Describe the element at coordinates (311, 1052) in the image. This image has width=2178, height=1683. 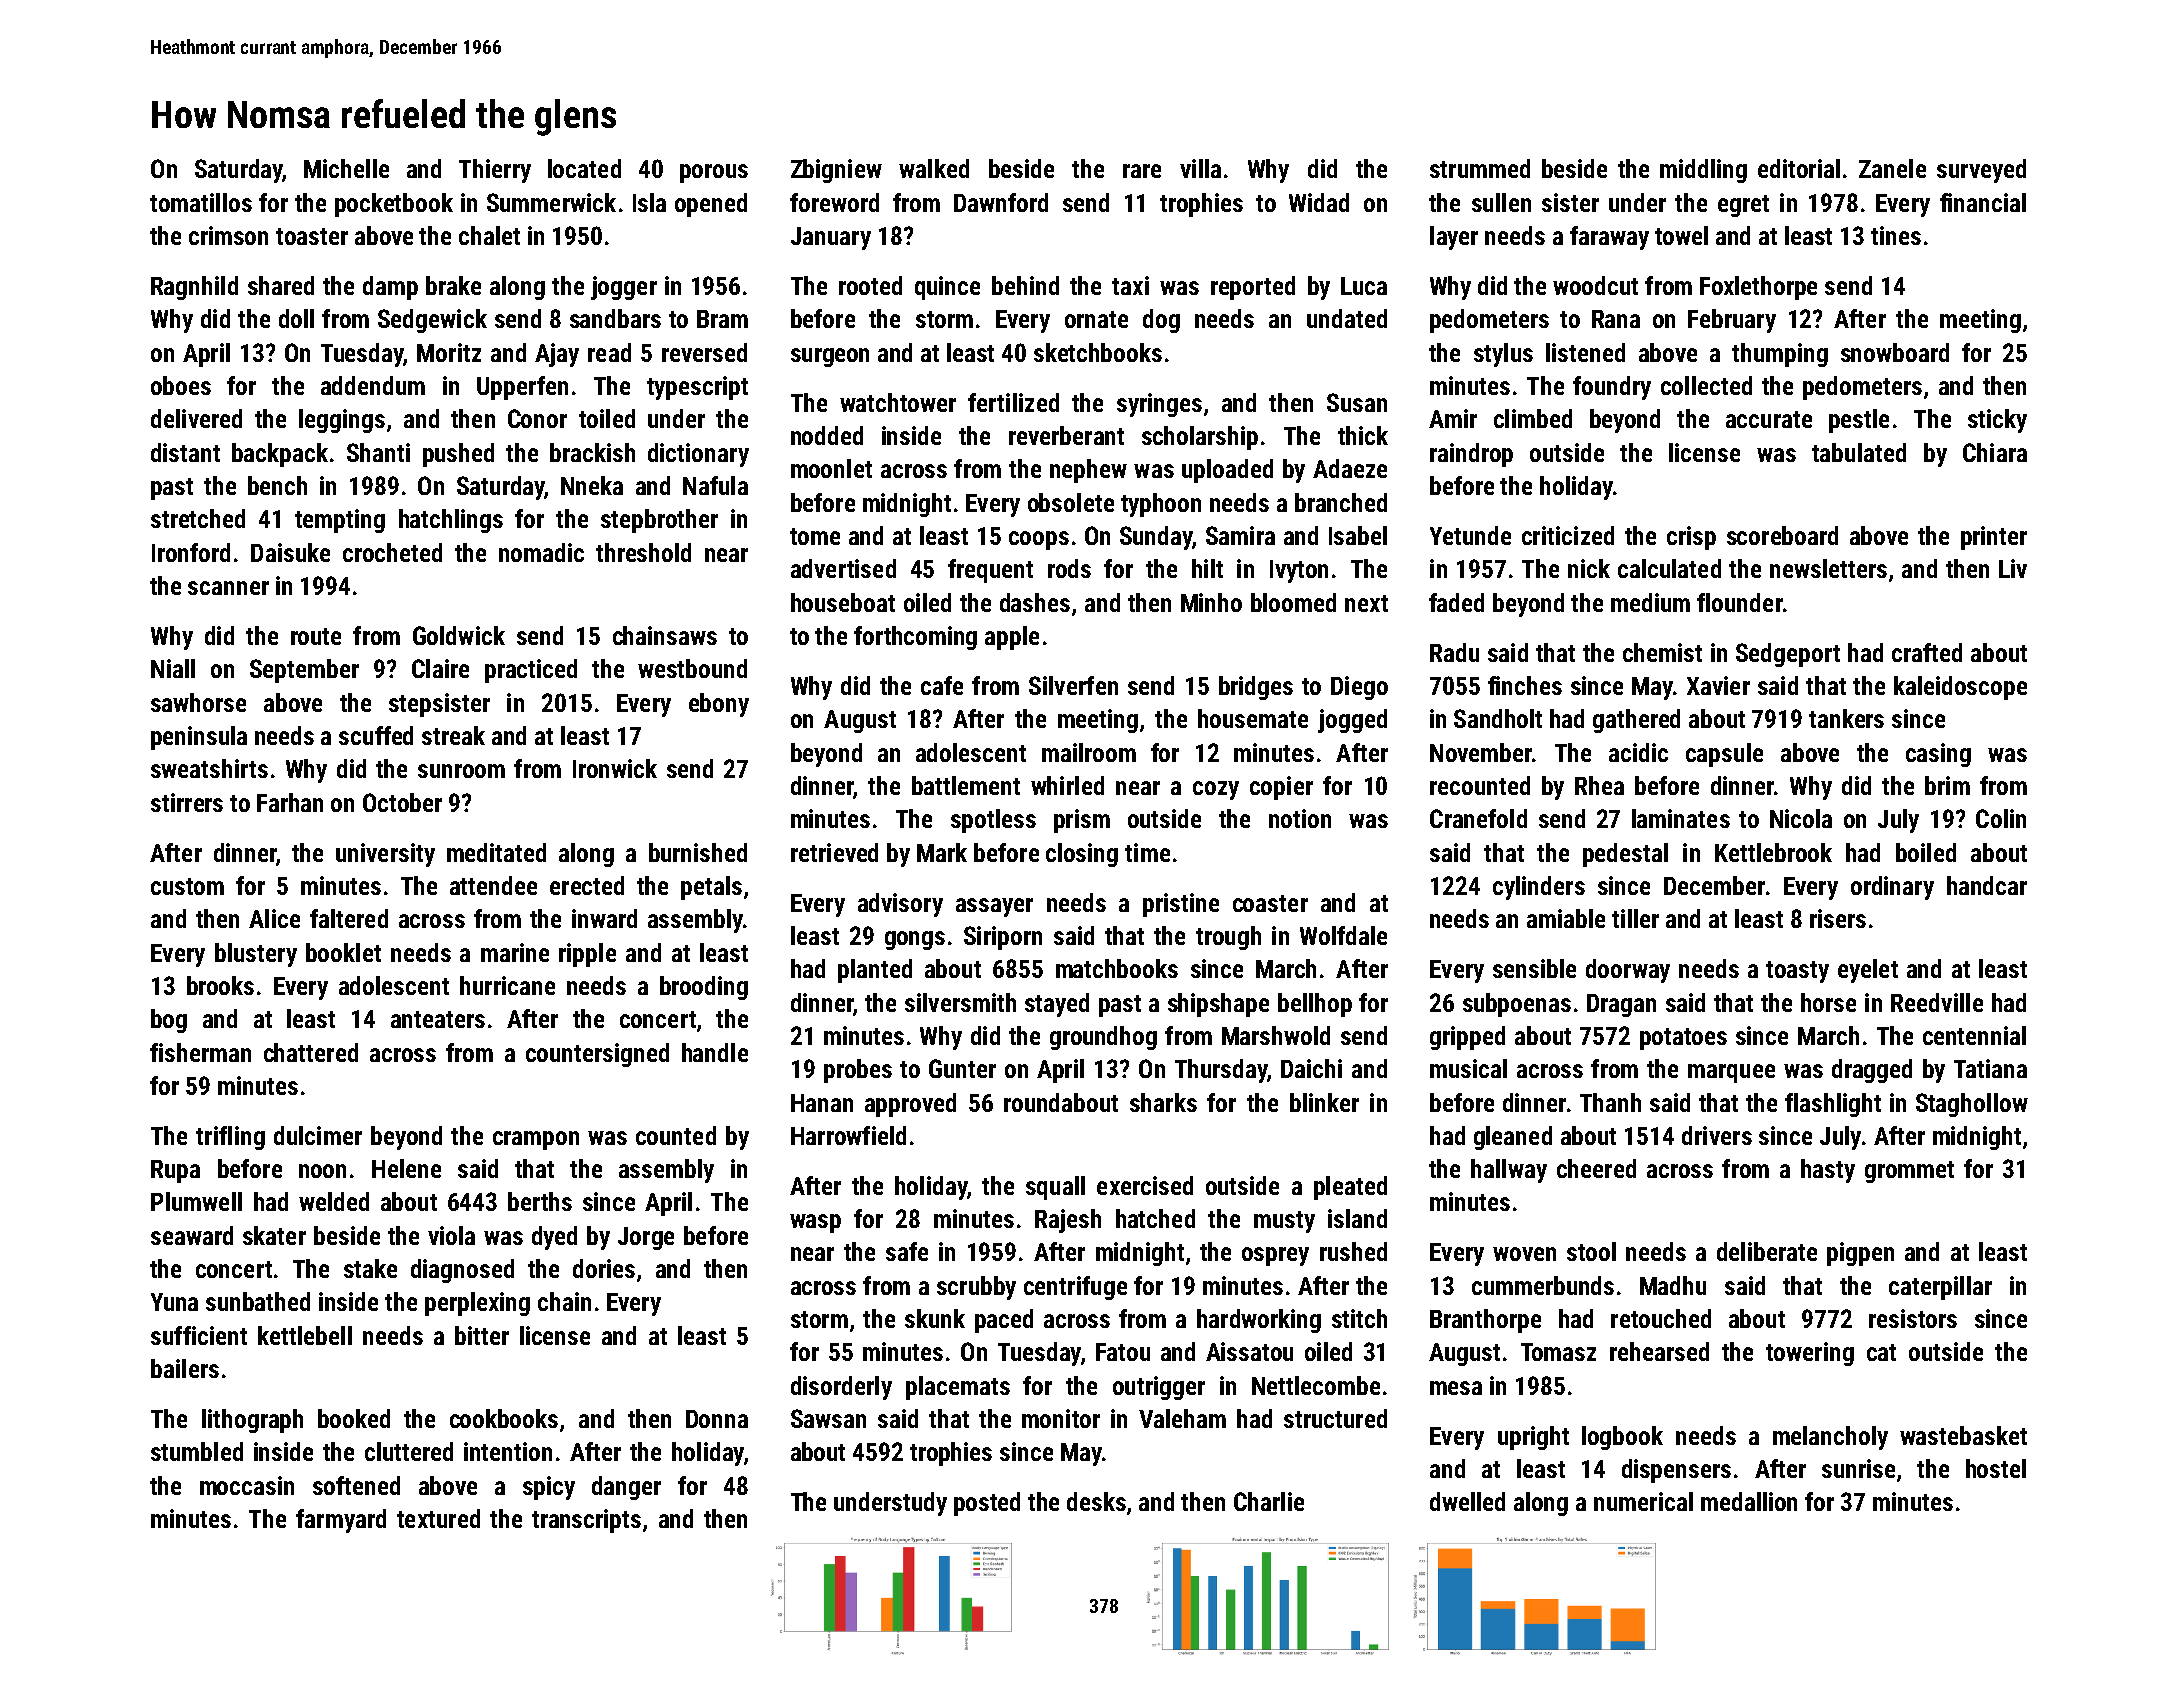
I see `chattered` at that location.
